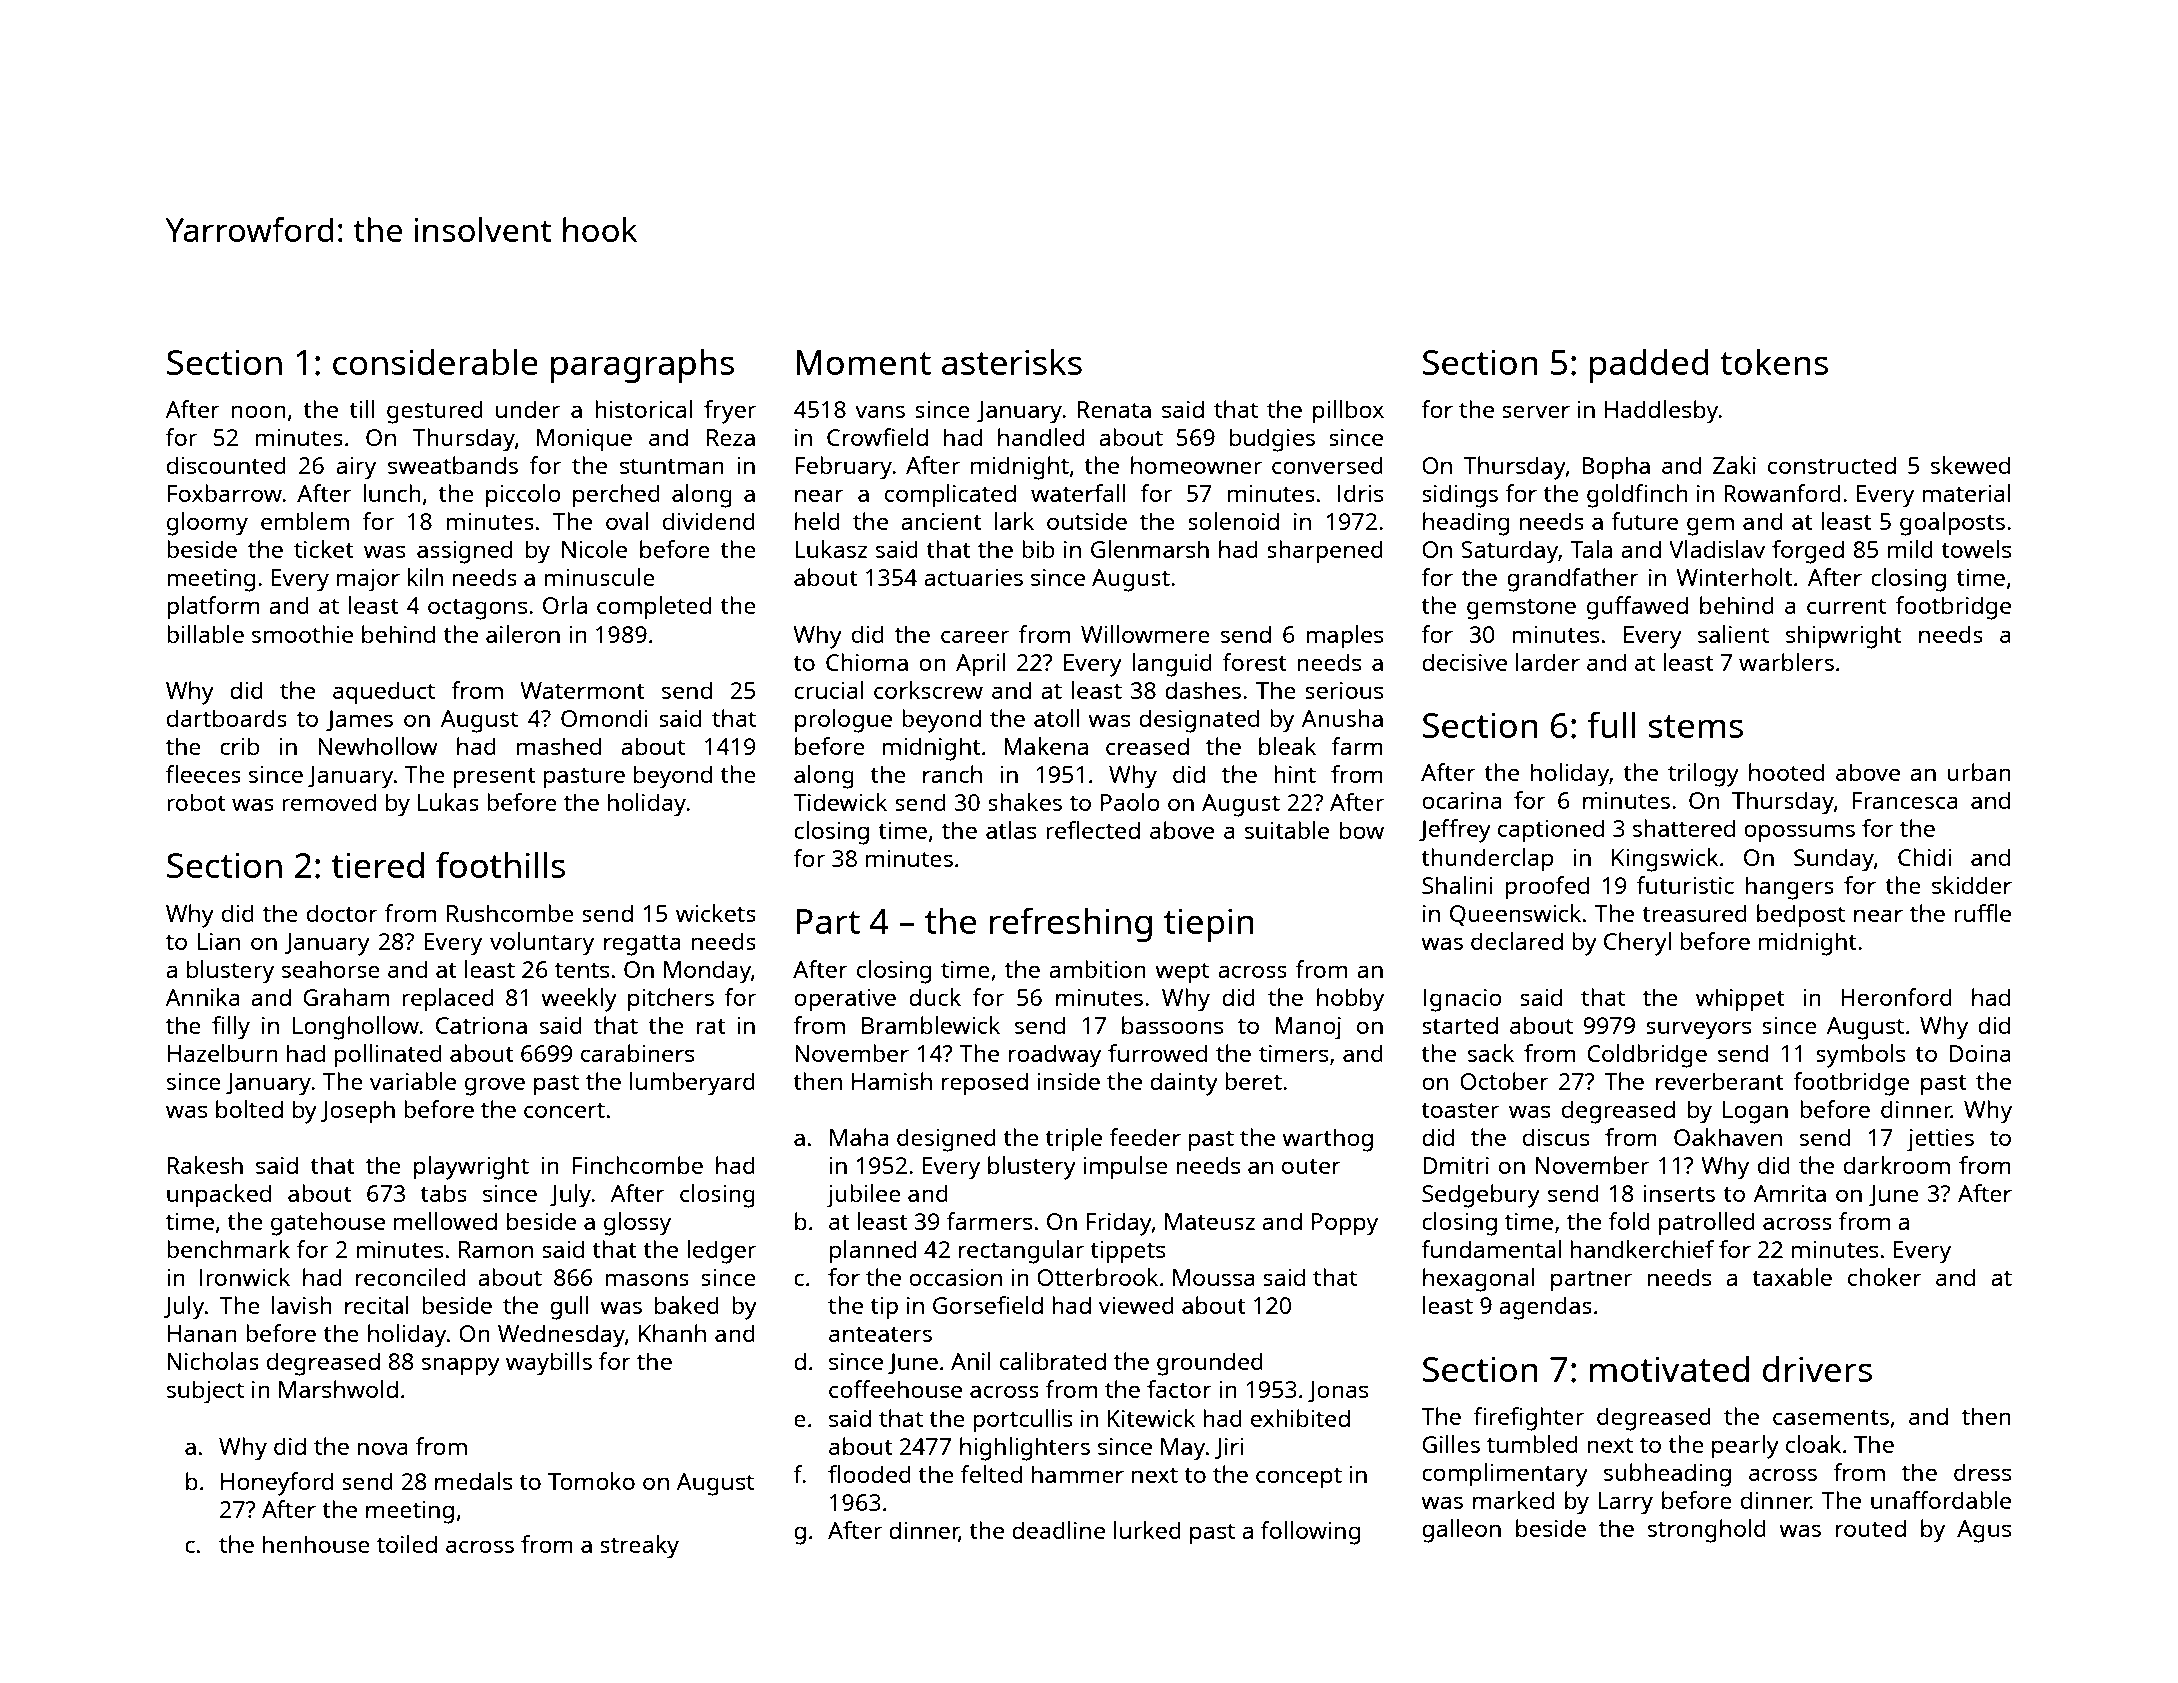  What do you see at coordinates (1774, 362) in the screenshot?
I see `tokens` at bounding box center [1774, 362].
